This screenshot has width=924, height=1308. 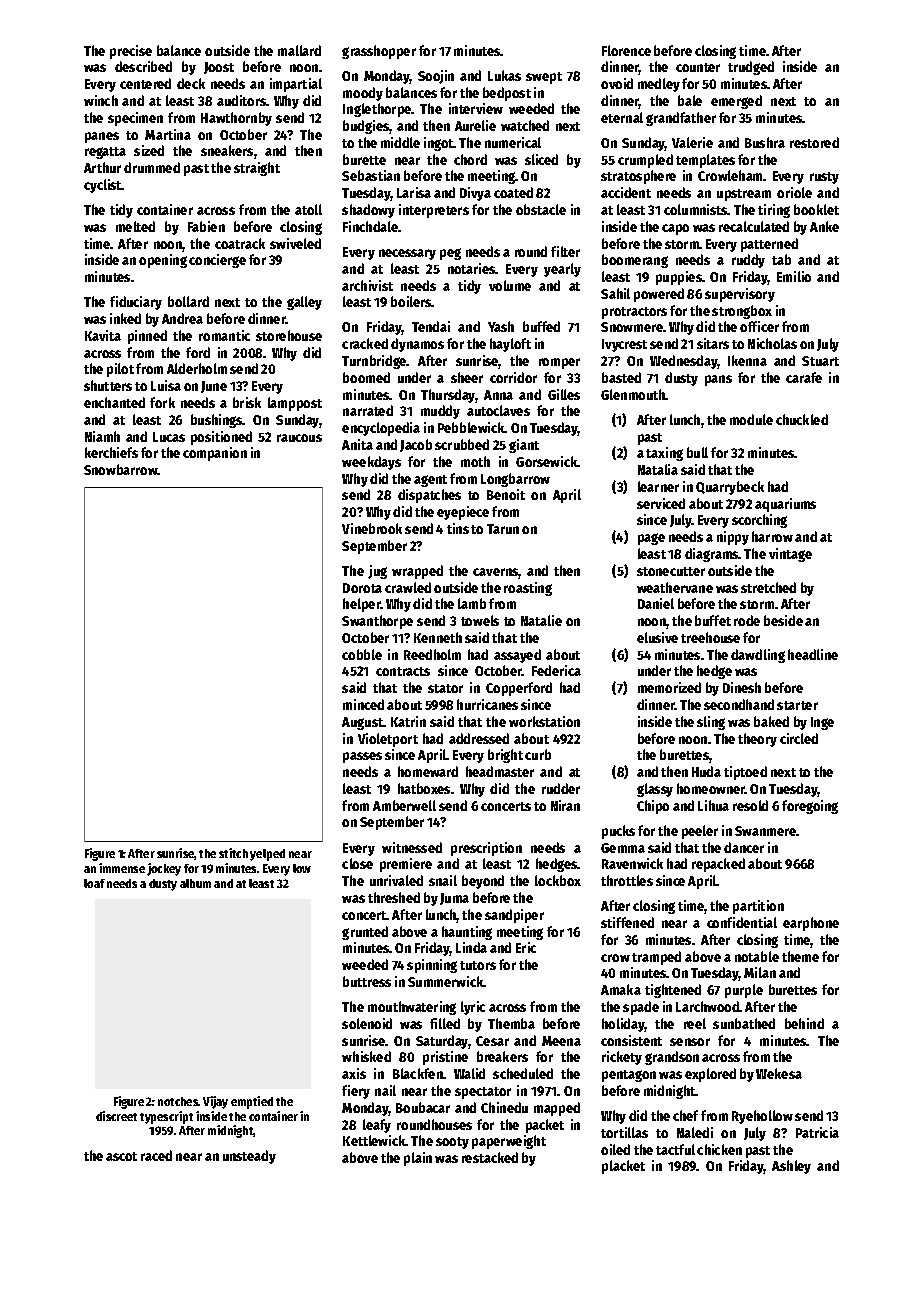 What do you see at coordinates (541, 159) in the screenshot?
I see `sliced` at bounding box center [541, 159].
